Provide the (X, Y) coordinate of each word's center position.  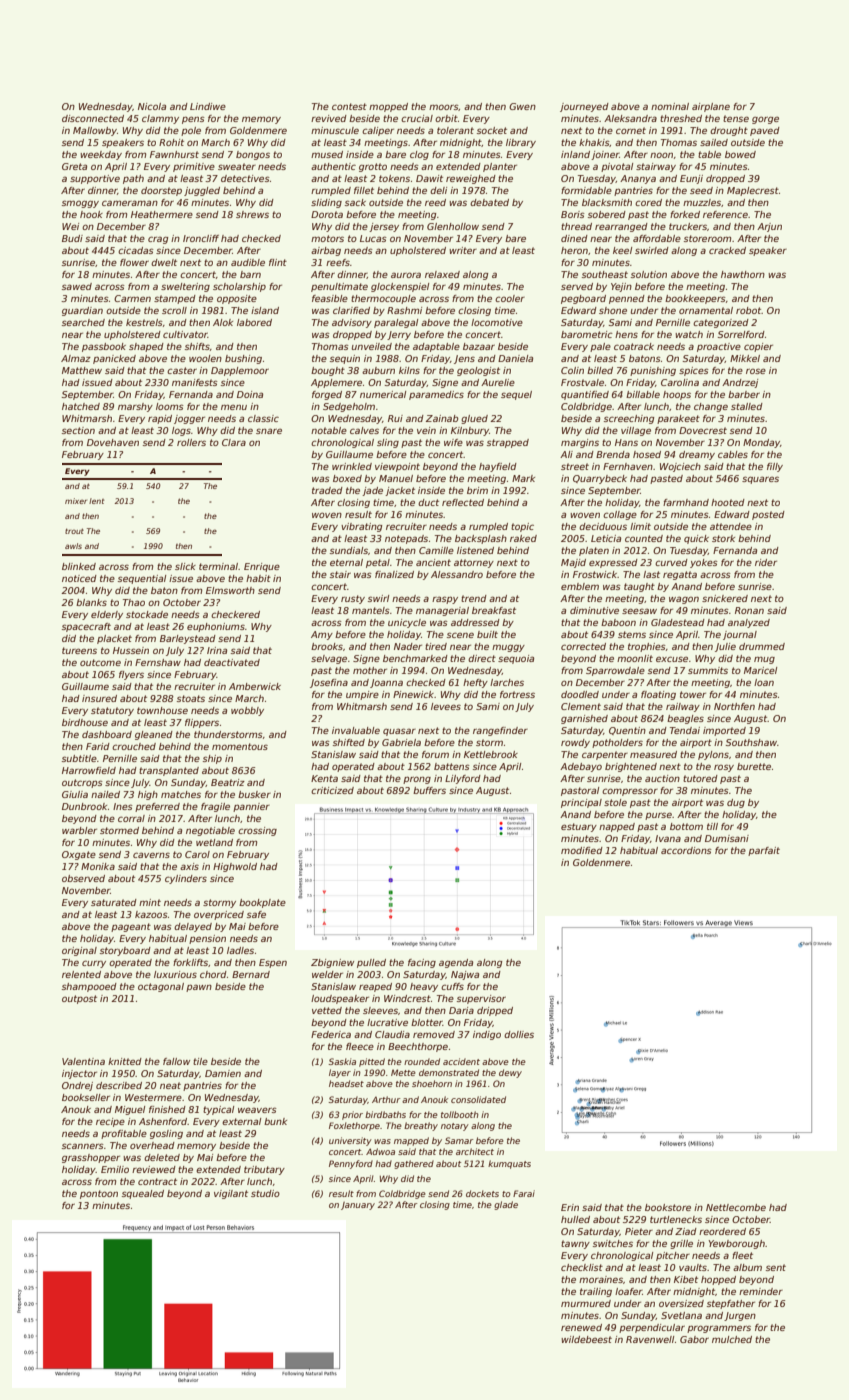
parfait (764, 851)
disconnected (93, 118)
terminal (218, 566)
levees (446, 706)
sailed (714, 142)
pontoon (99, 1194)
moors (444, 107)
